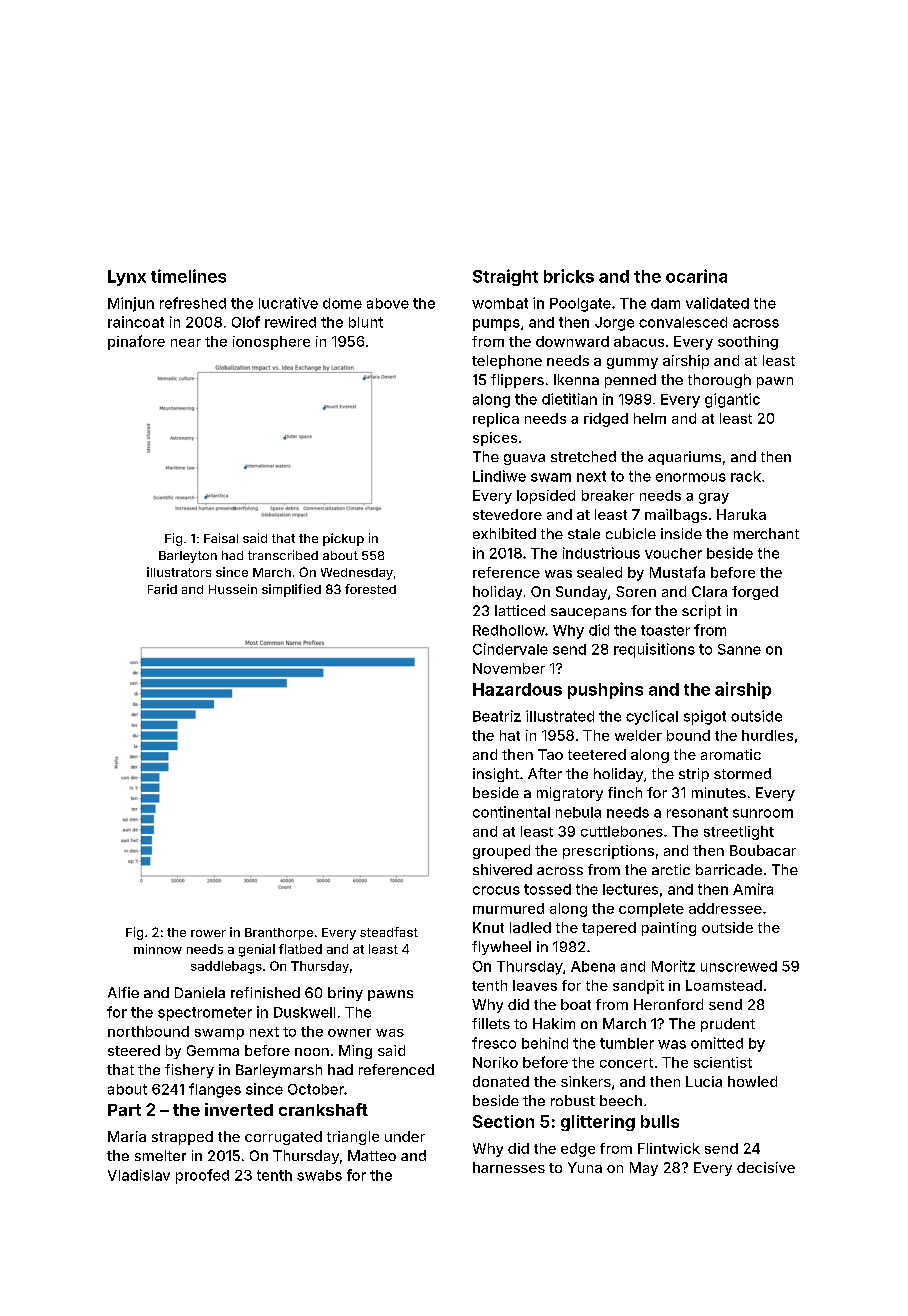 Image resolution: width=908 pixels, height=1316 pixels. I want to click on strapped, so click(182, 1138).
